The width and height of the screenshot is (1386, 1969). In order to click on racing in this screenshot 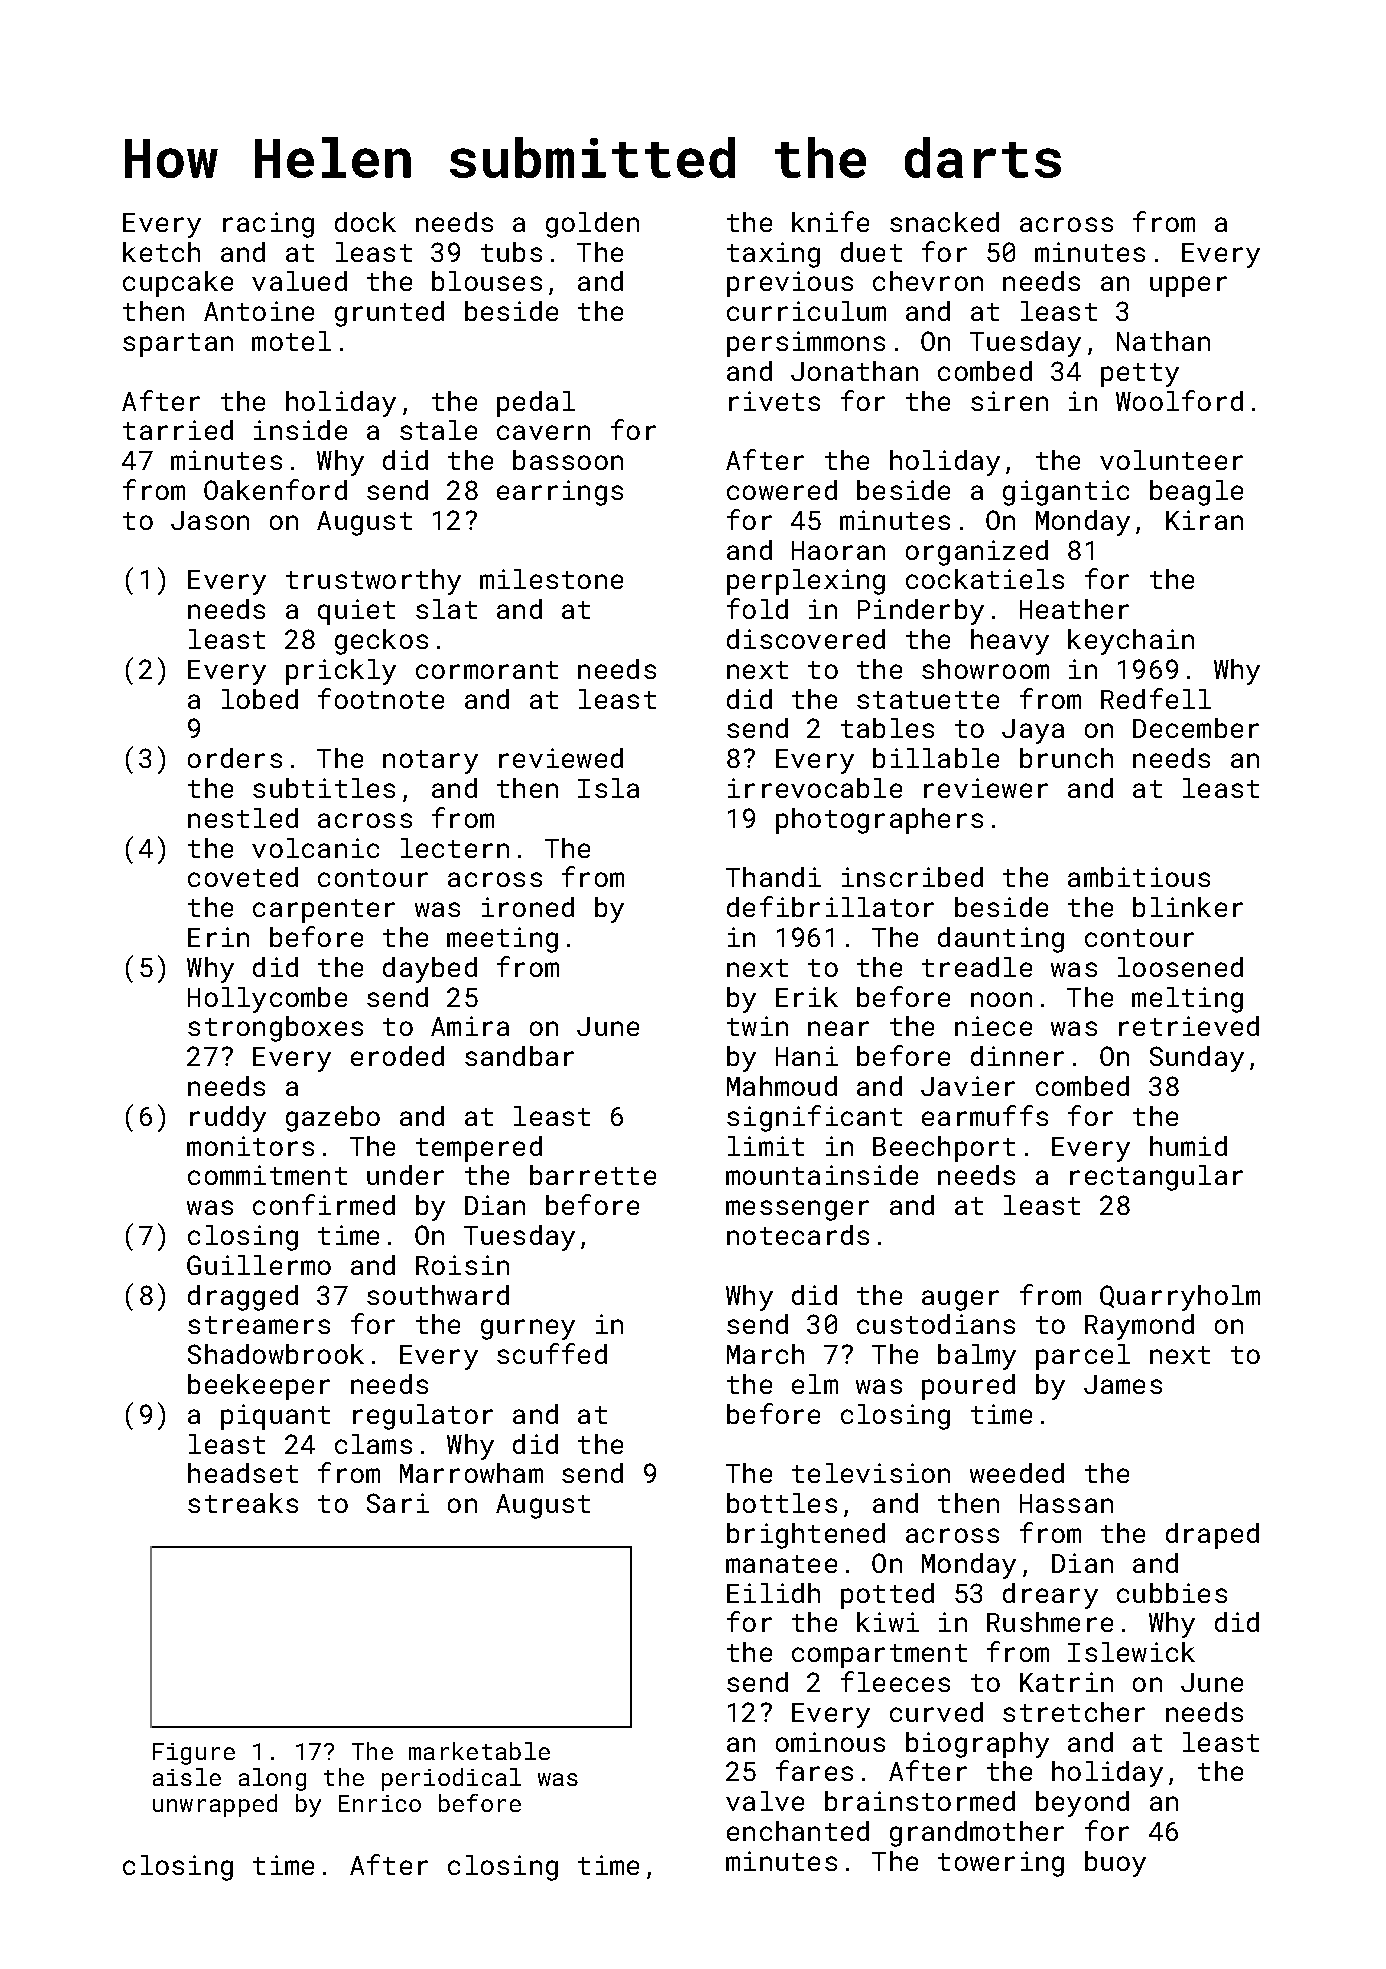, I will do `click(268, 225)`.
